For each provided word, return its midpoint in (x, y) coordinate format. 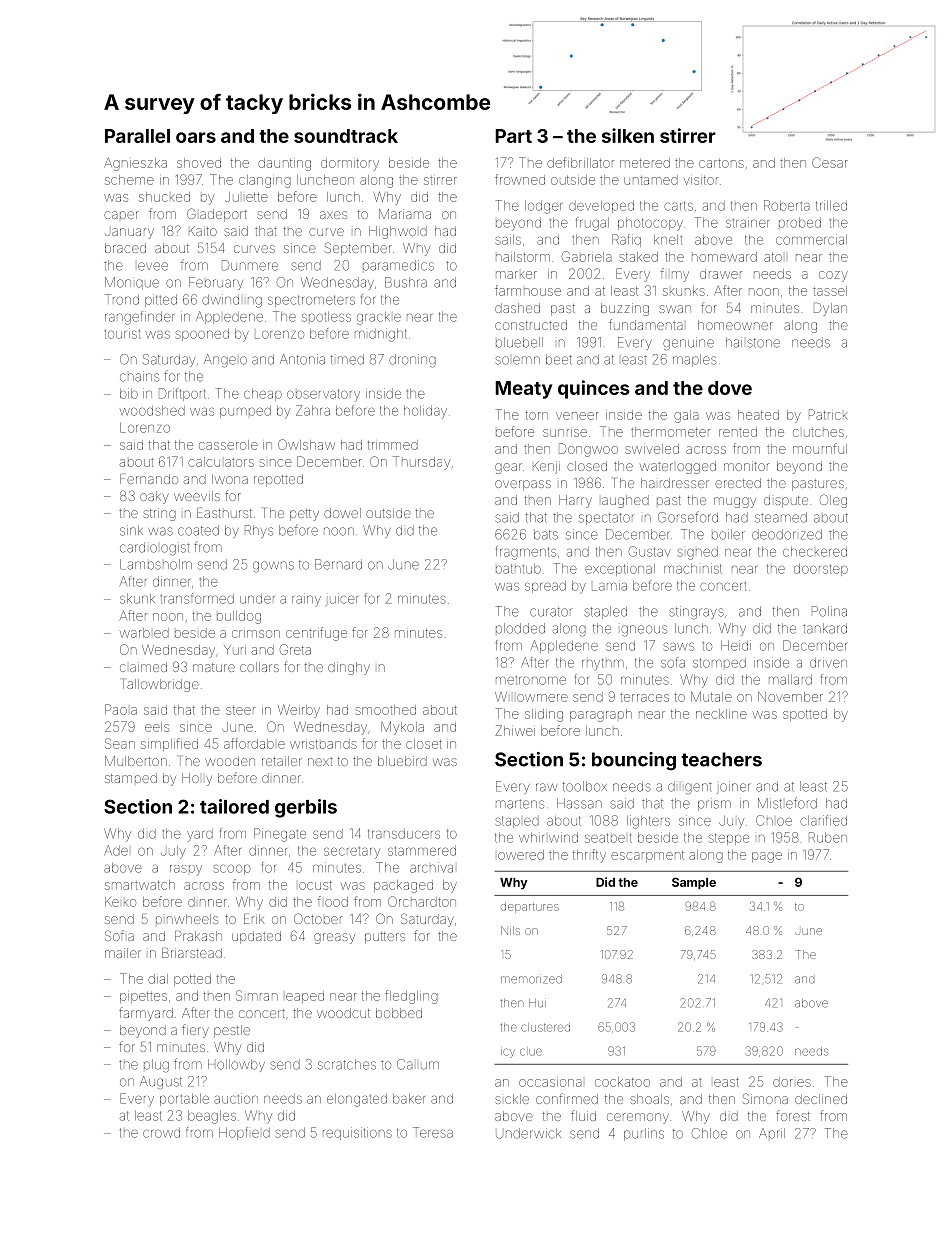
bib (129, 393)
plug (156, 1066)
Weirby (299, 711)
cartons (721, 163)
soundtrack (346, 136)
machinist (693, 568)
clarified (823, 820)
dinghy (349, 668)
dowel (342, 513)
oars (196, 137)
